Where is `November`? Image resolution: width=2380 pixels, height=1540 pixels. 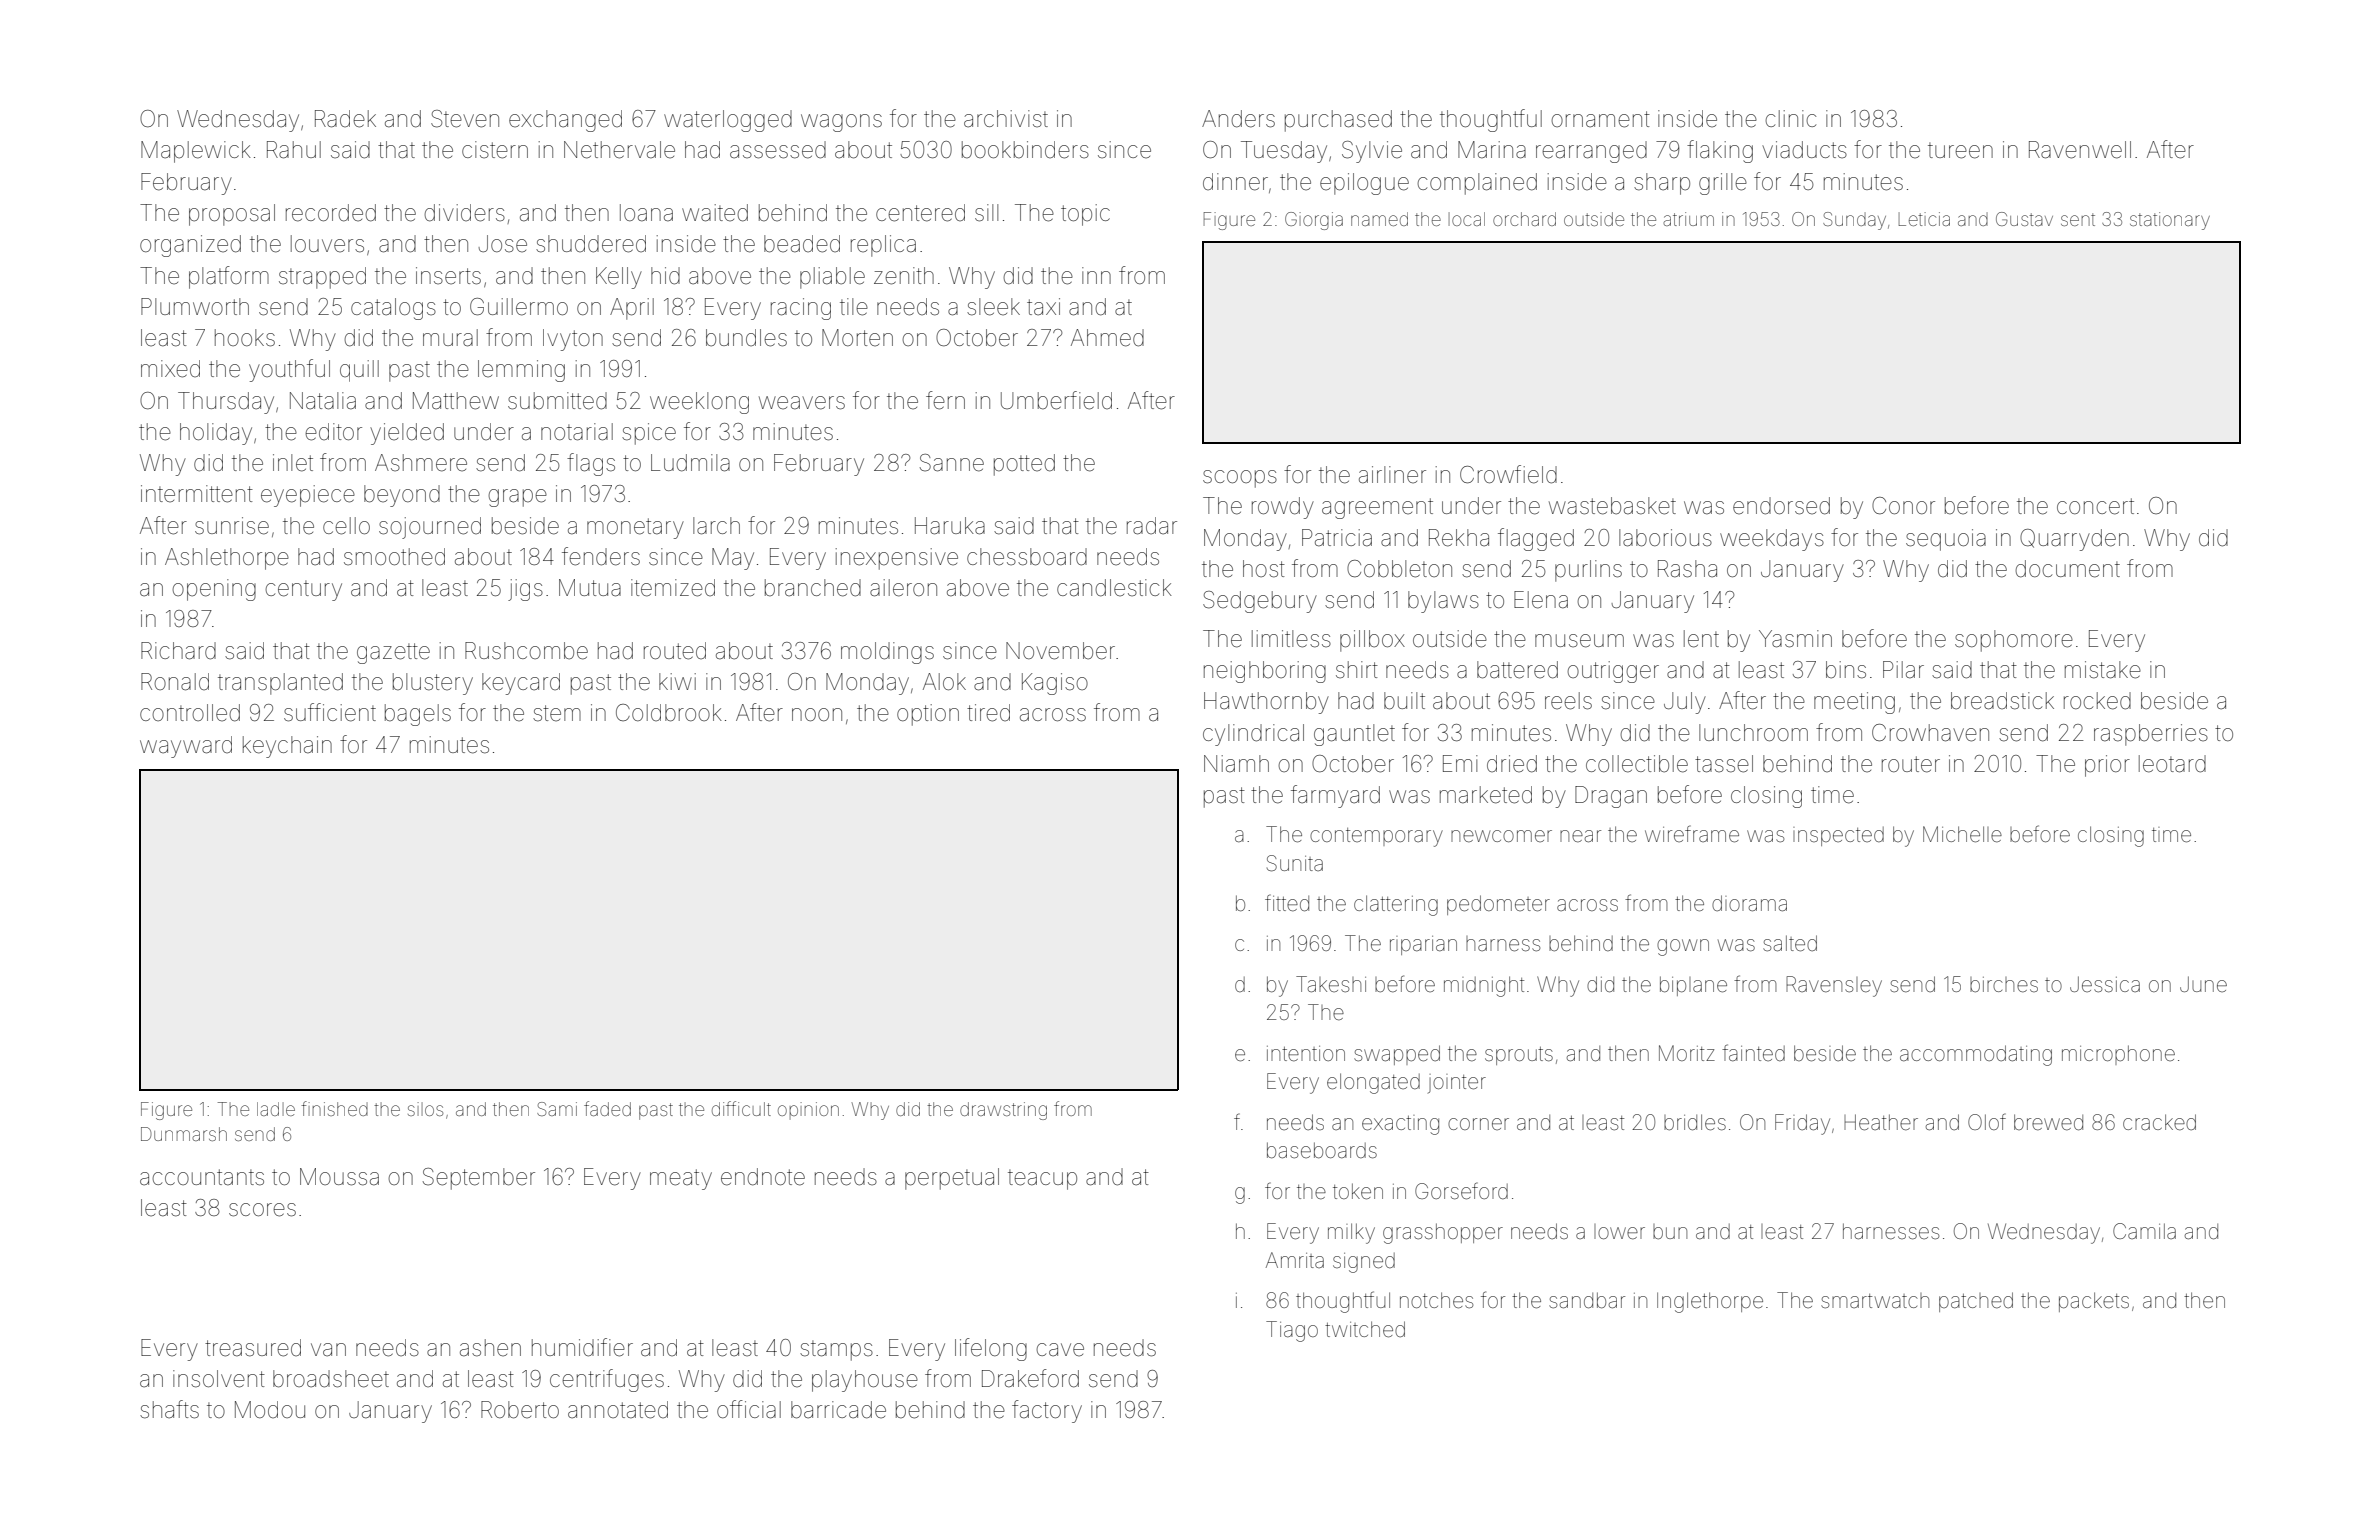
November is located at coordinates (1060, 651).
